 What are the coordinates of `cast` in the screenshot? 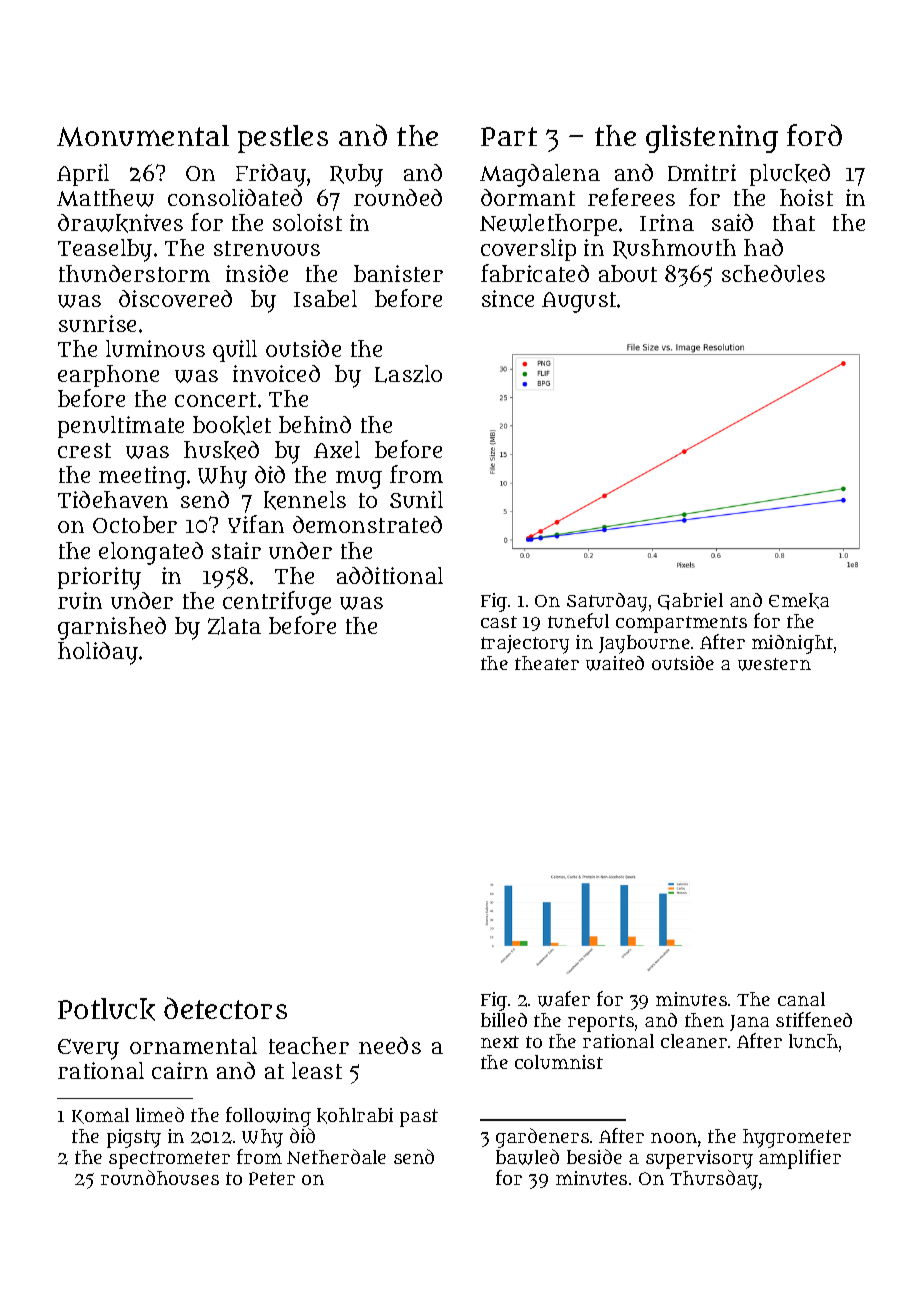 It's located at (499, 622).
